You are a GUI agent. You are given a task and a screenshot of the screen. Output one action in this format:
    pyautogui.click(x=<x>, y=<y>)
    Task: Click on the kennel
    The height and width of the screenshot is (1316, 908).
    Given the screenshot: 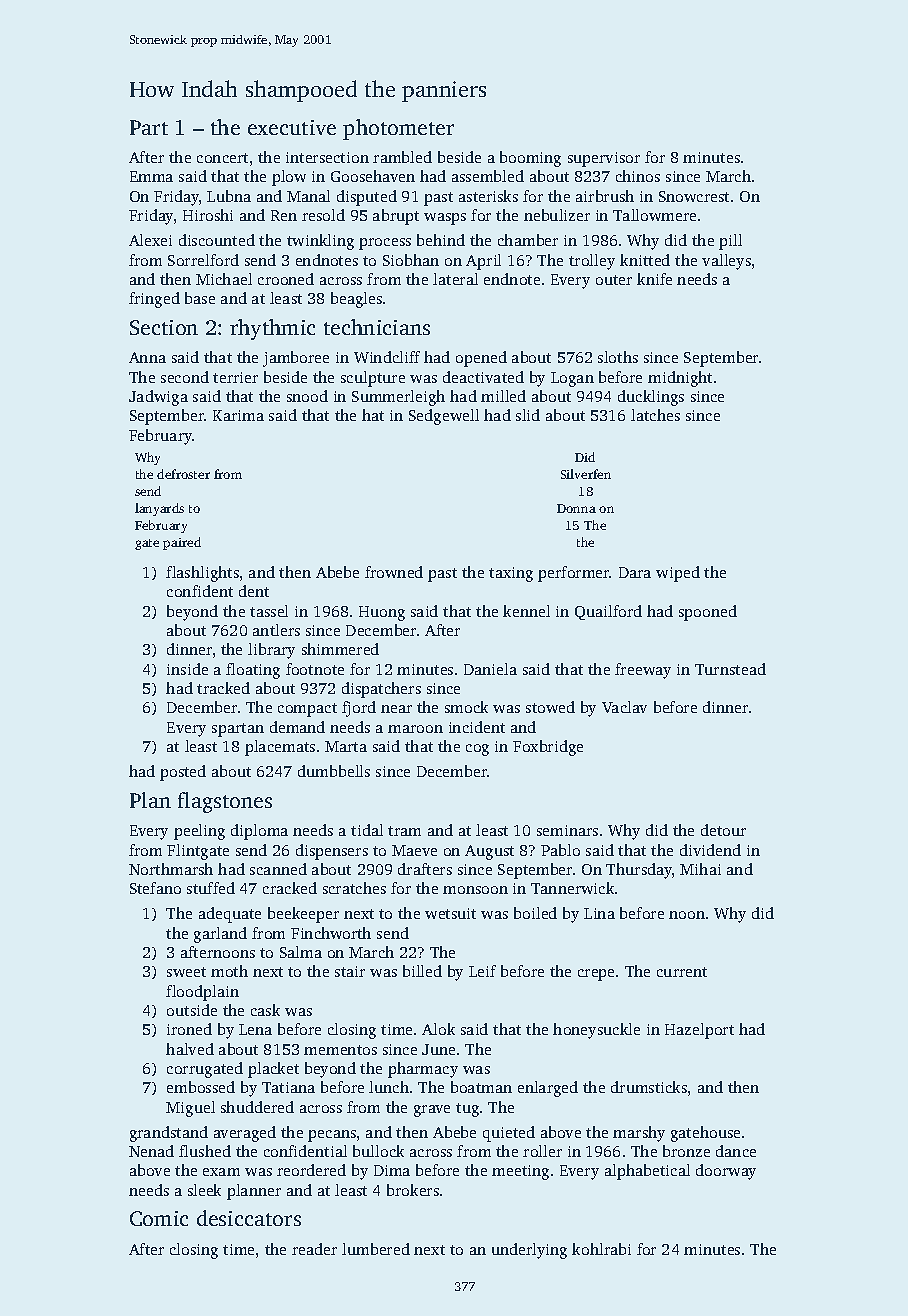 What is the action you would take?
    pyautogui.click(x=526, y=611)
